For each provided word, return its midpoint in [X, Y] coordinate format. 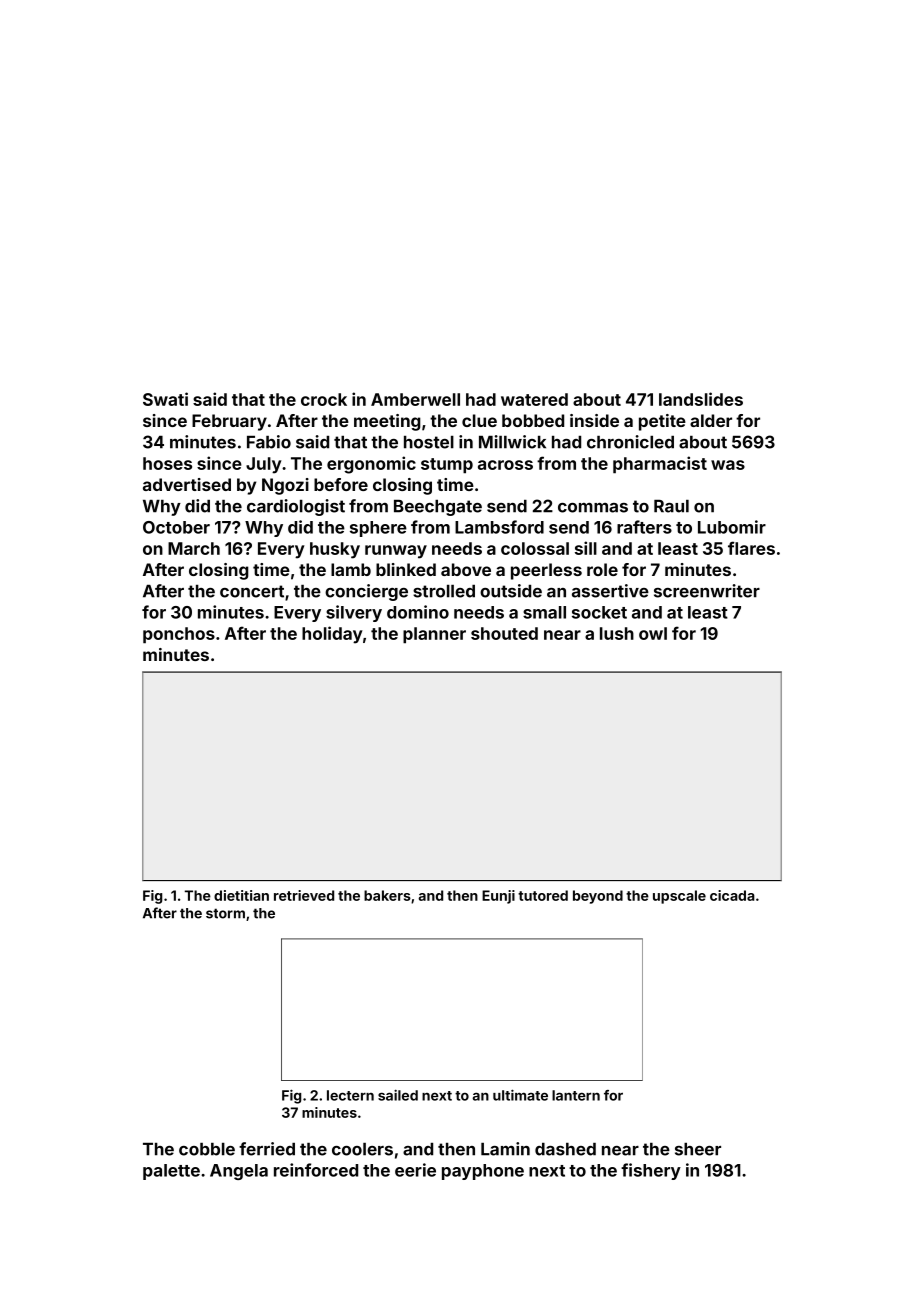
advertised [187, 484]
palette [171, 1172]
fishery [651, 1171]
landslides [701, 399]
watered [534, 399]
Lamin [505, 1149]
